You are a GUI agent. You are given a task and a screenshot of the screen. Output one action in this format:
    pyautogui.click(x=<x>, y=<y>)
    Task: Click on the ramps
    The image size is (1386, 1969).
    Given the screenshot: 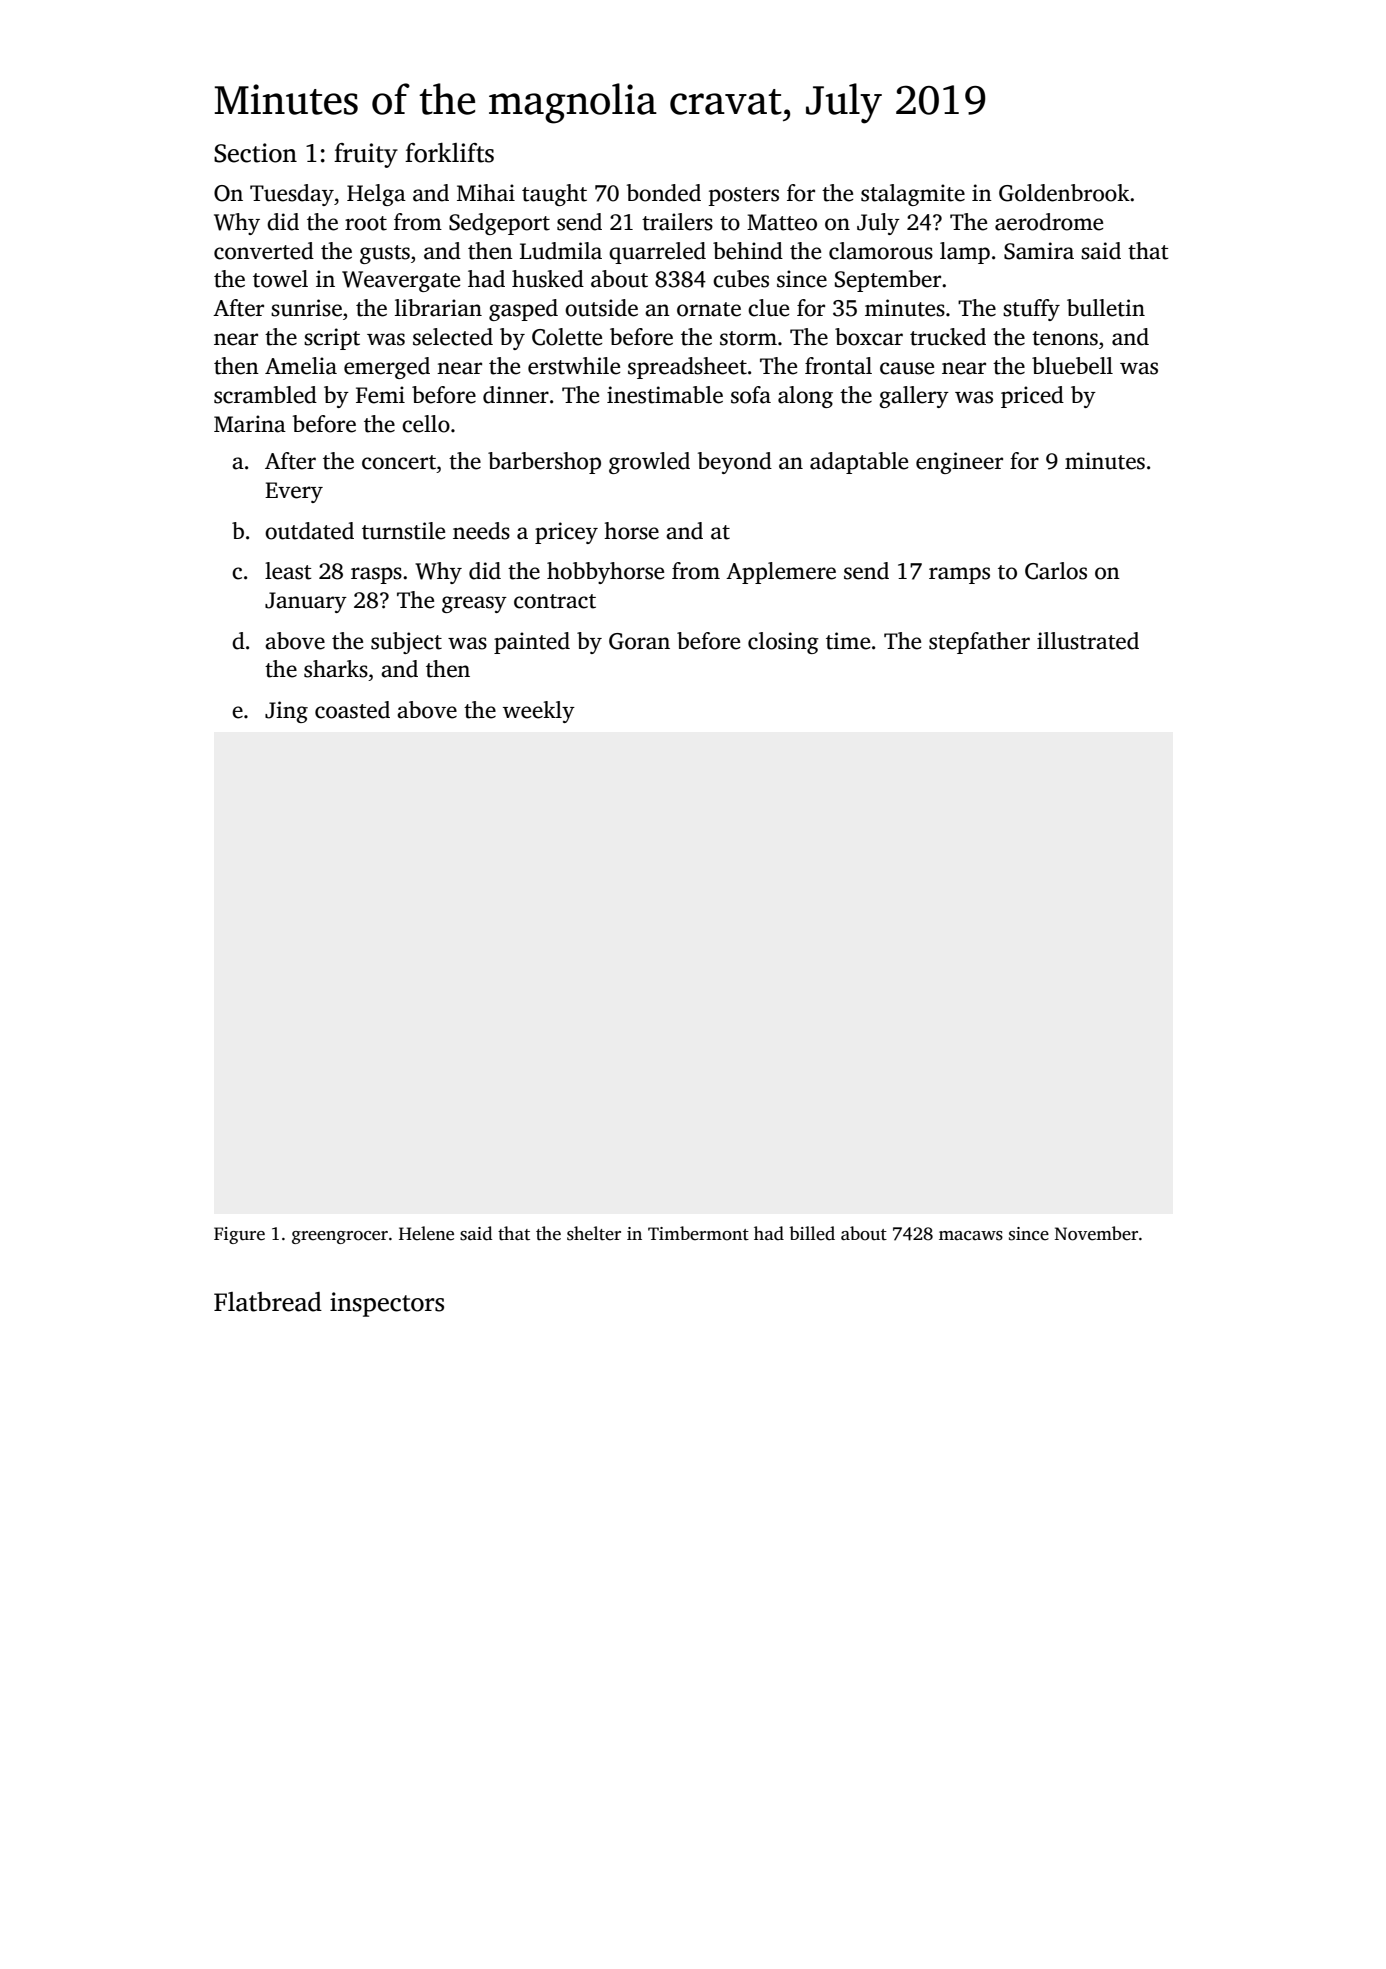 What is the action you would take?
    pyautogui.click(x=959, y=575)
